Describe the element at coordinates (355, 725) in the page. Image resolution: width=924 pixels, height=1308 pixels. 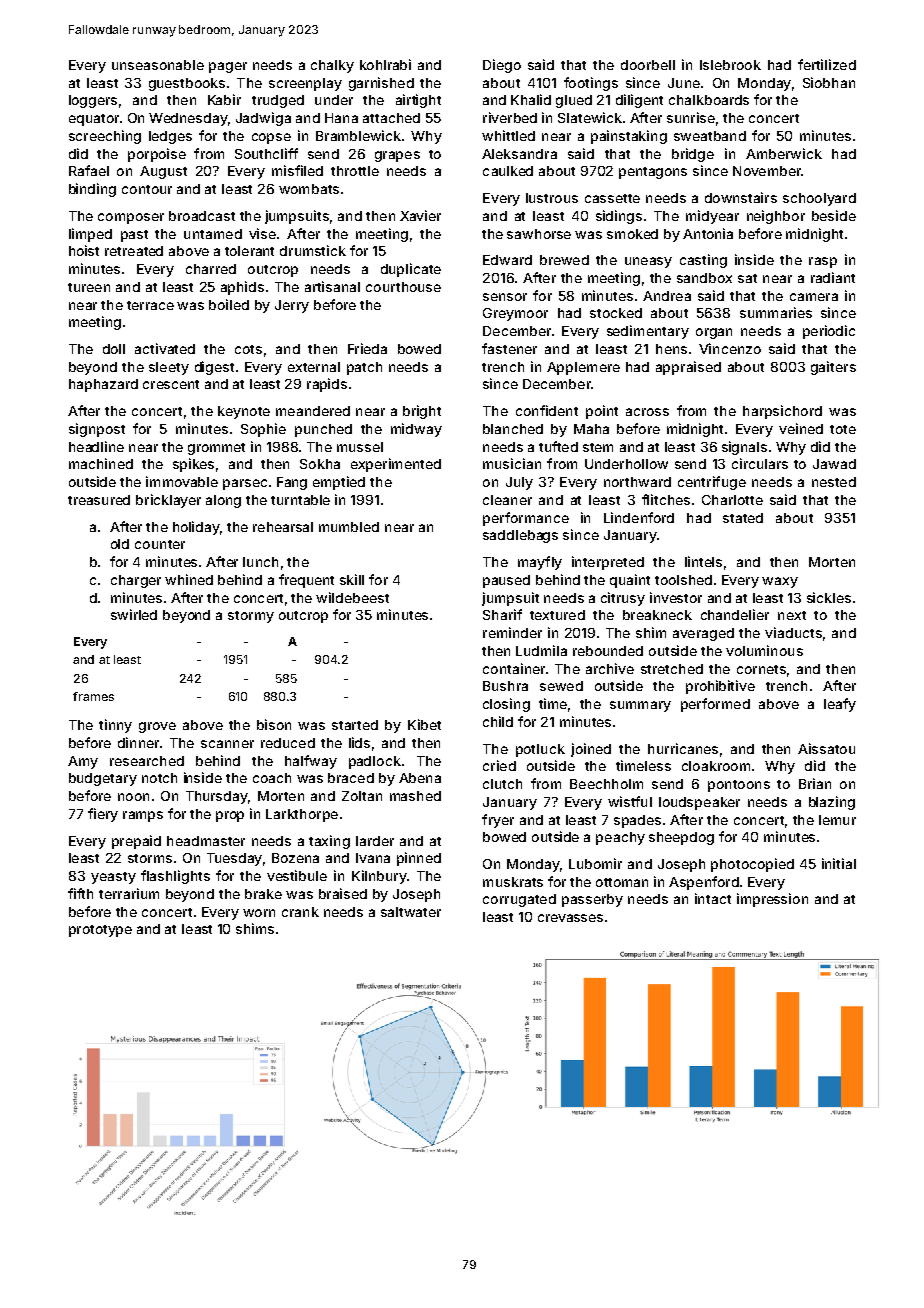
I see `started` at that location.
